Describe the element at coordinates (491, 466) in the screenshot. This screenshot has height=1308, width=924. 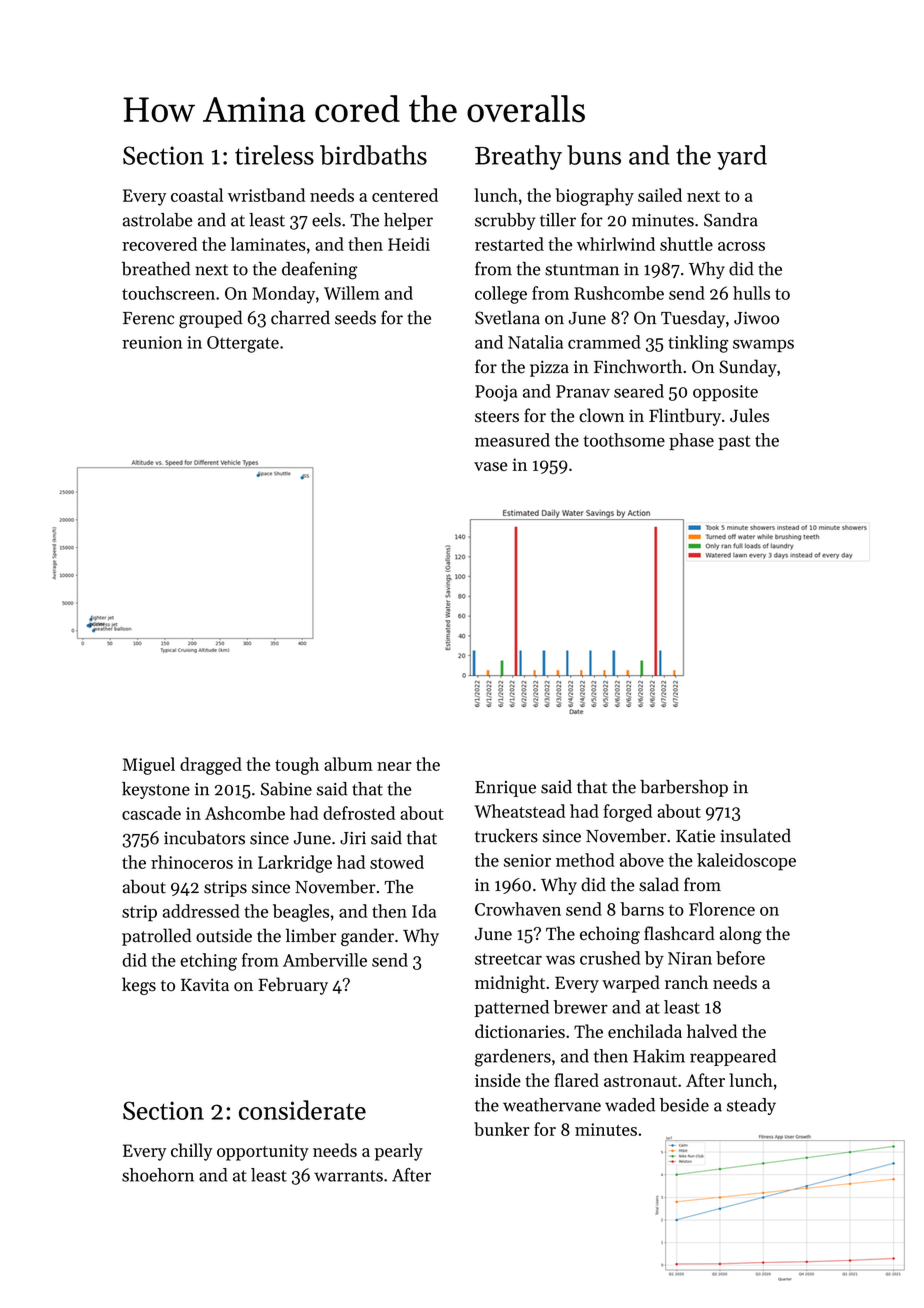
I see `vase` at that location.
